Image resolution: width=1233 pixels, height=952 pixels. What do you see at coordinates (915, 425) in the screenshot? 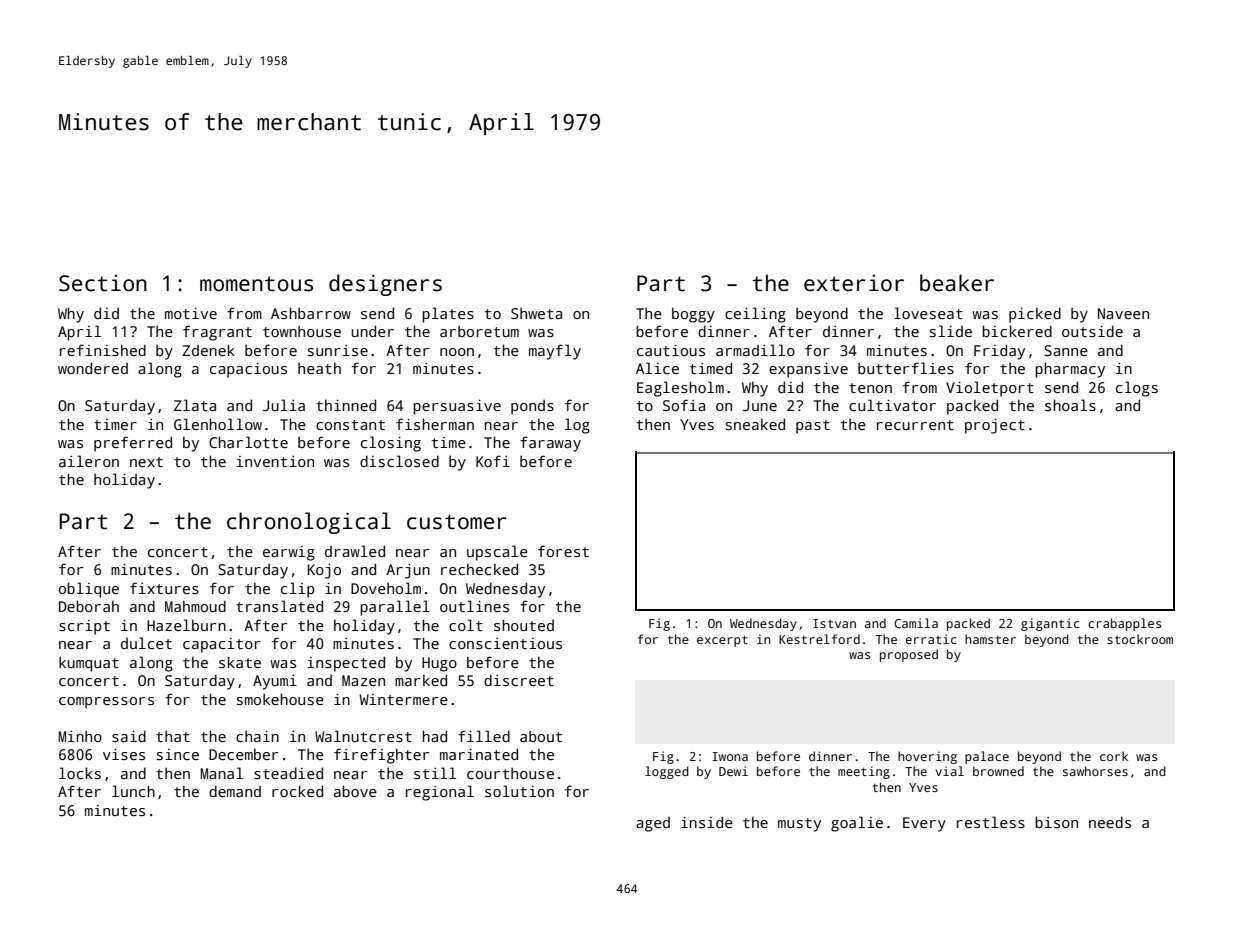
I see `recurrent` at bounding box center [915, 425].
